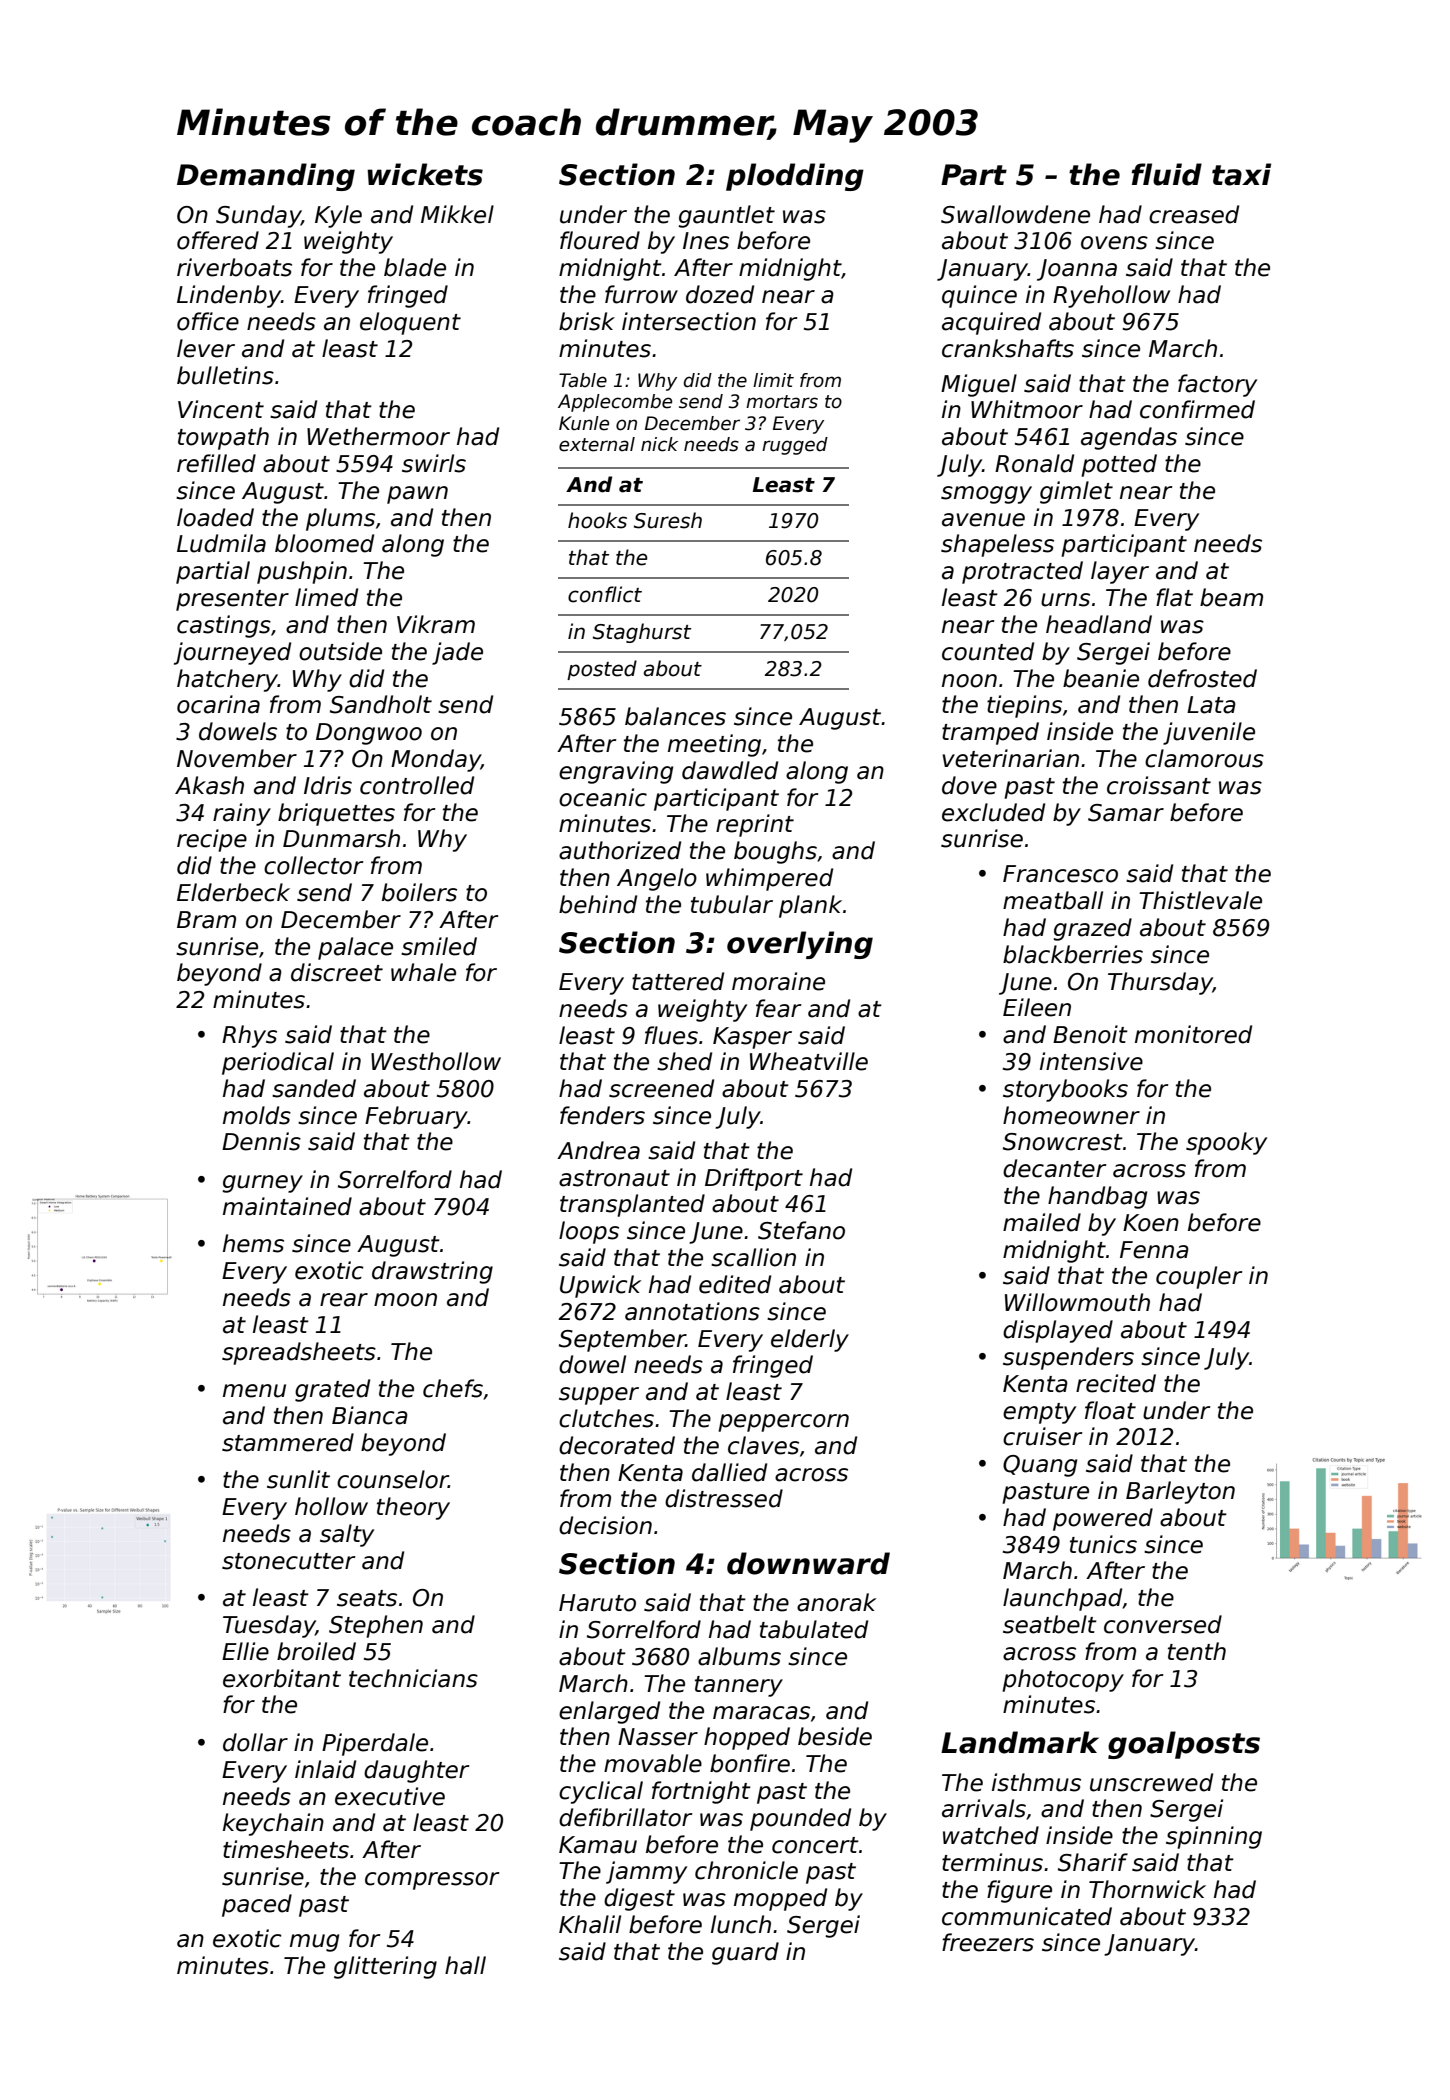 The height and width of the page is (2100, 1450). What do you see at coordinates (602, 670) in the page?
I see `posted` at bounding box center [602, 670].
